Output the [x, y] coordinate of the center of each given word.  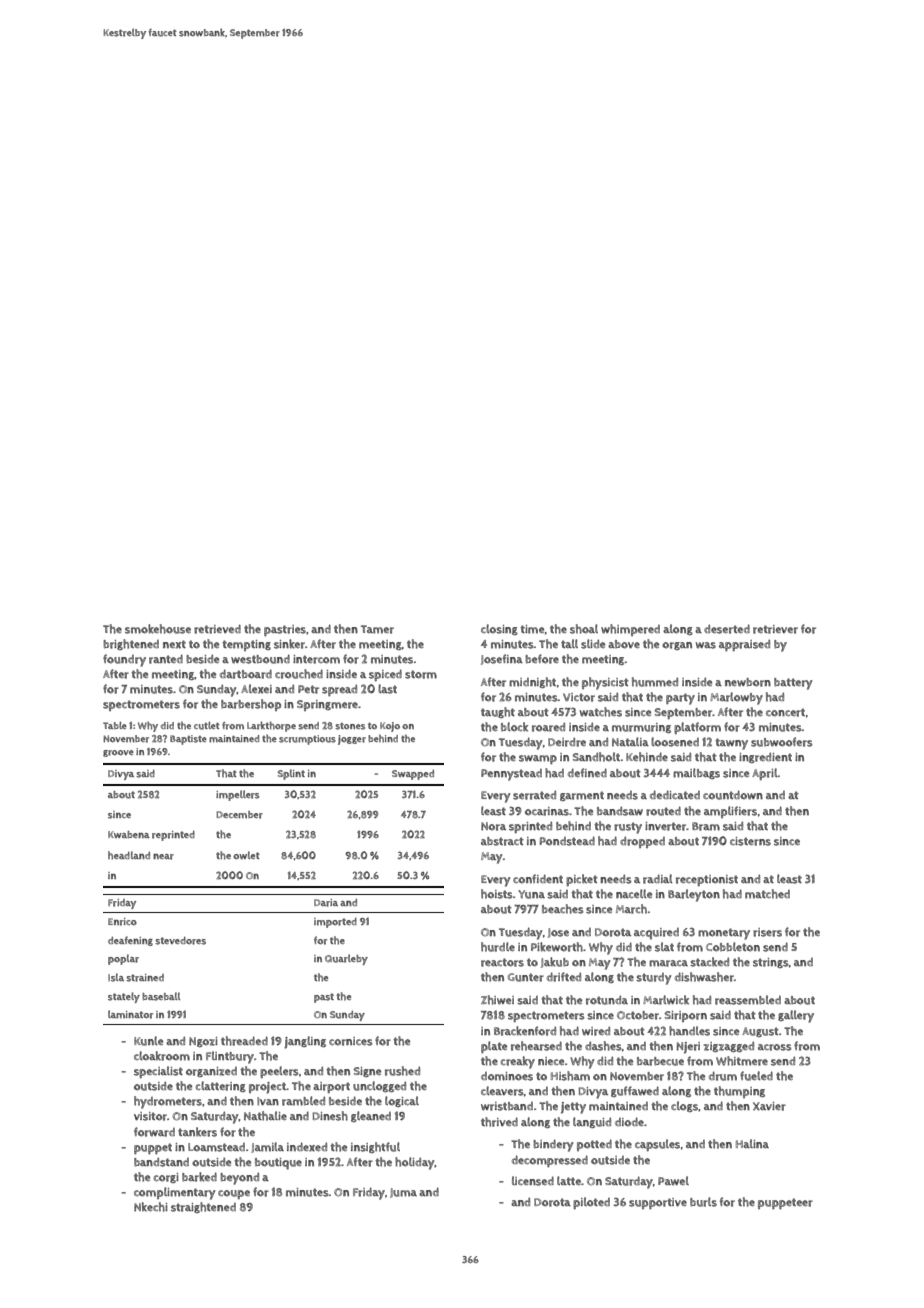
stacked [709, 962]
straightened [203, 1207]
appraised [744, 645]
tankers [197, 1132]
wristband [507, 1106]
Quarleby [346, 959]
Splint [291, 774]
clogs [684, 1106]
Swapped [413, 775]
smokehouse [158, 629]
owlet [246, 855]
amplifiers [730, 812]
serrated [534, 795]
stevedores [180, 941]
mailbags [696, 773]
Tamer [377, 629]
